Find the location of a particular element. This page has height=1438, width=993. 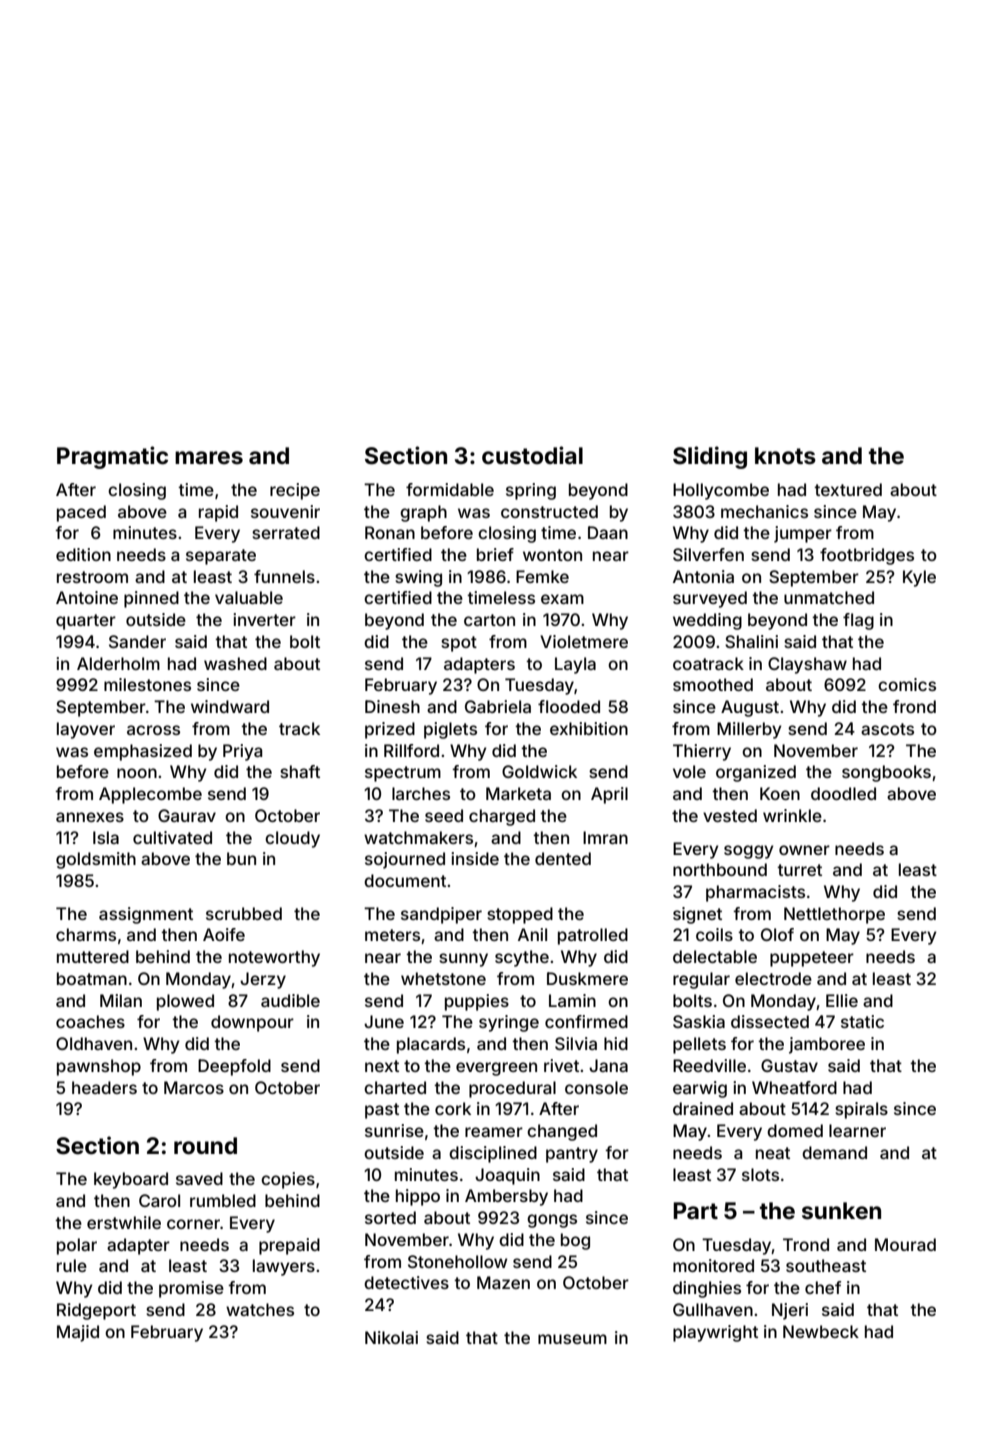

spirals is located at coordinates (861, 1110).
